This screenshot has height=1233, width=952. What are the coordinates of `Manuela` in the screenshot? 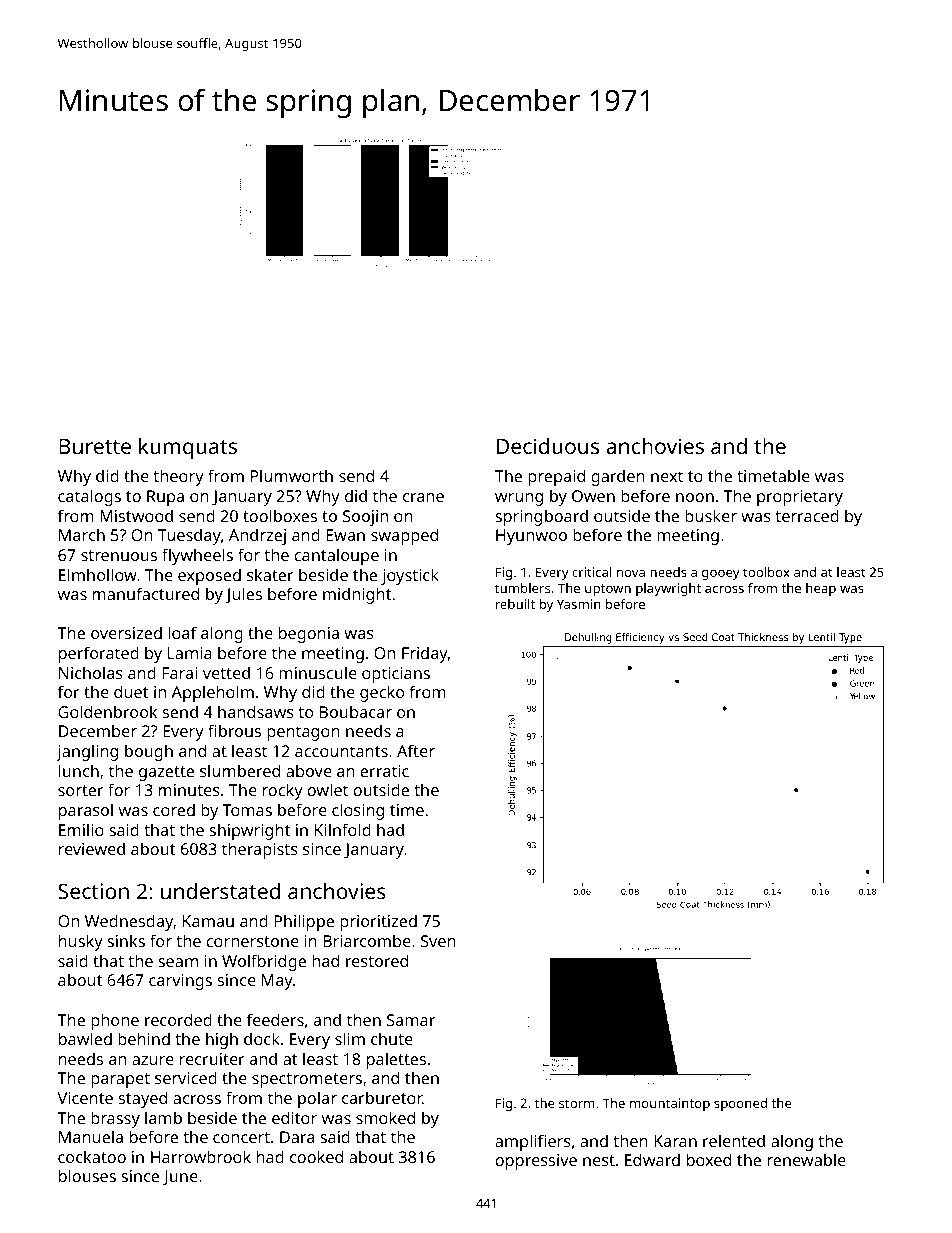 It's located at (91, 1136).
